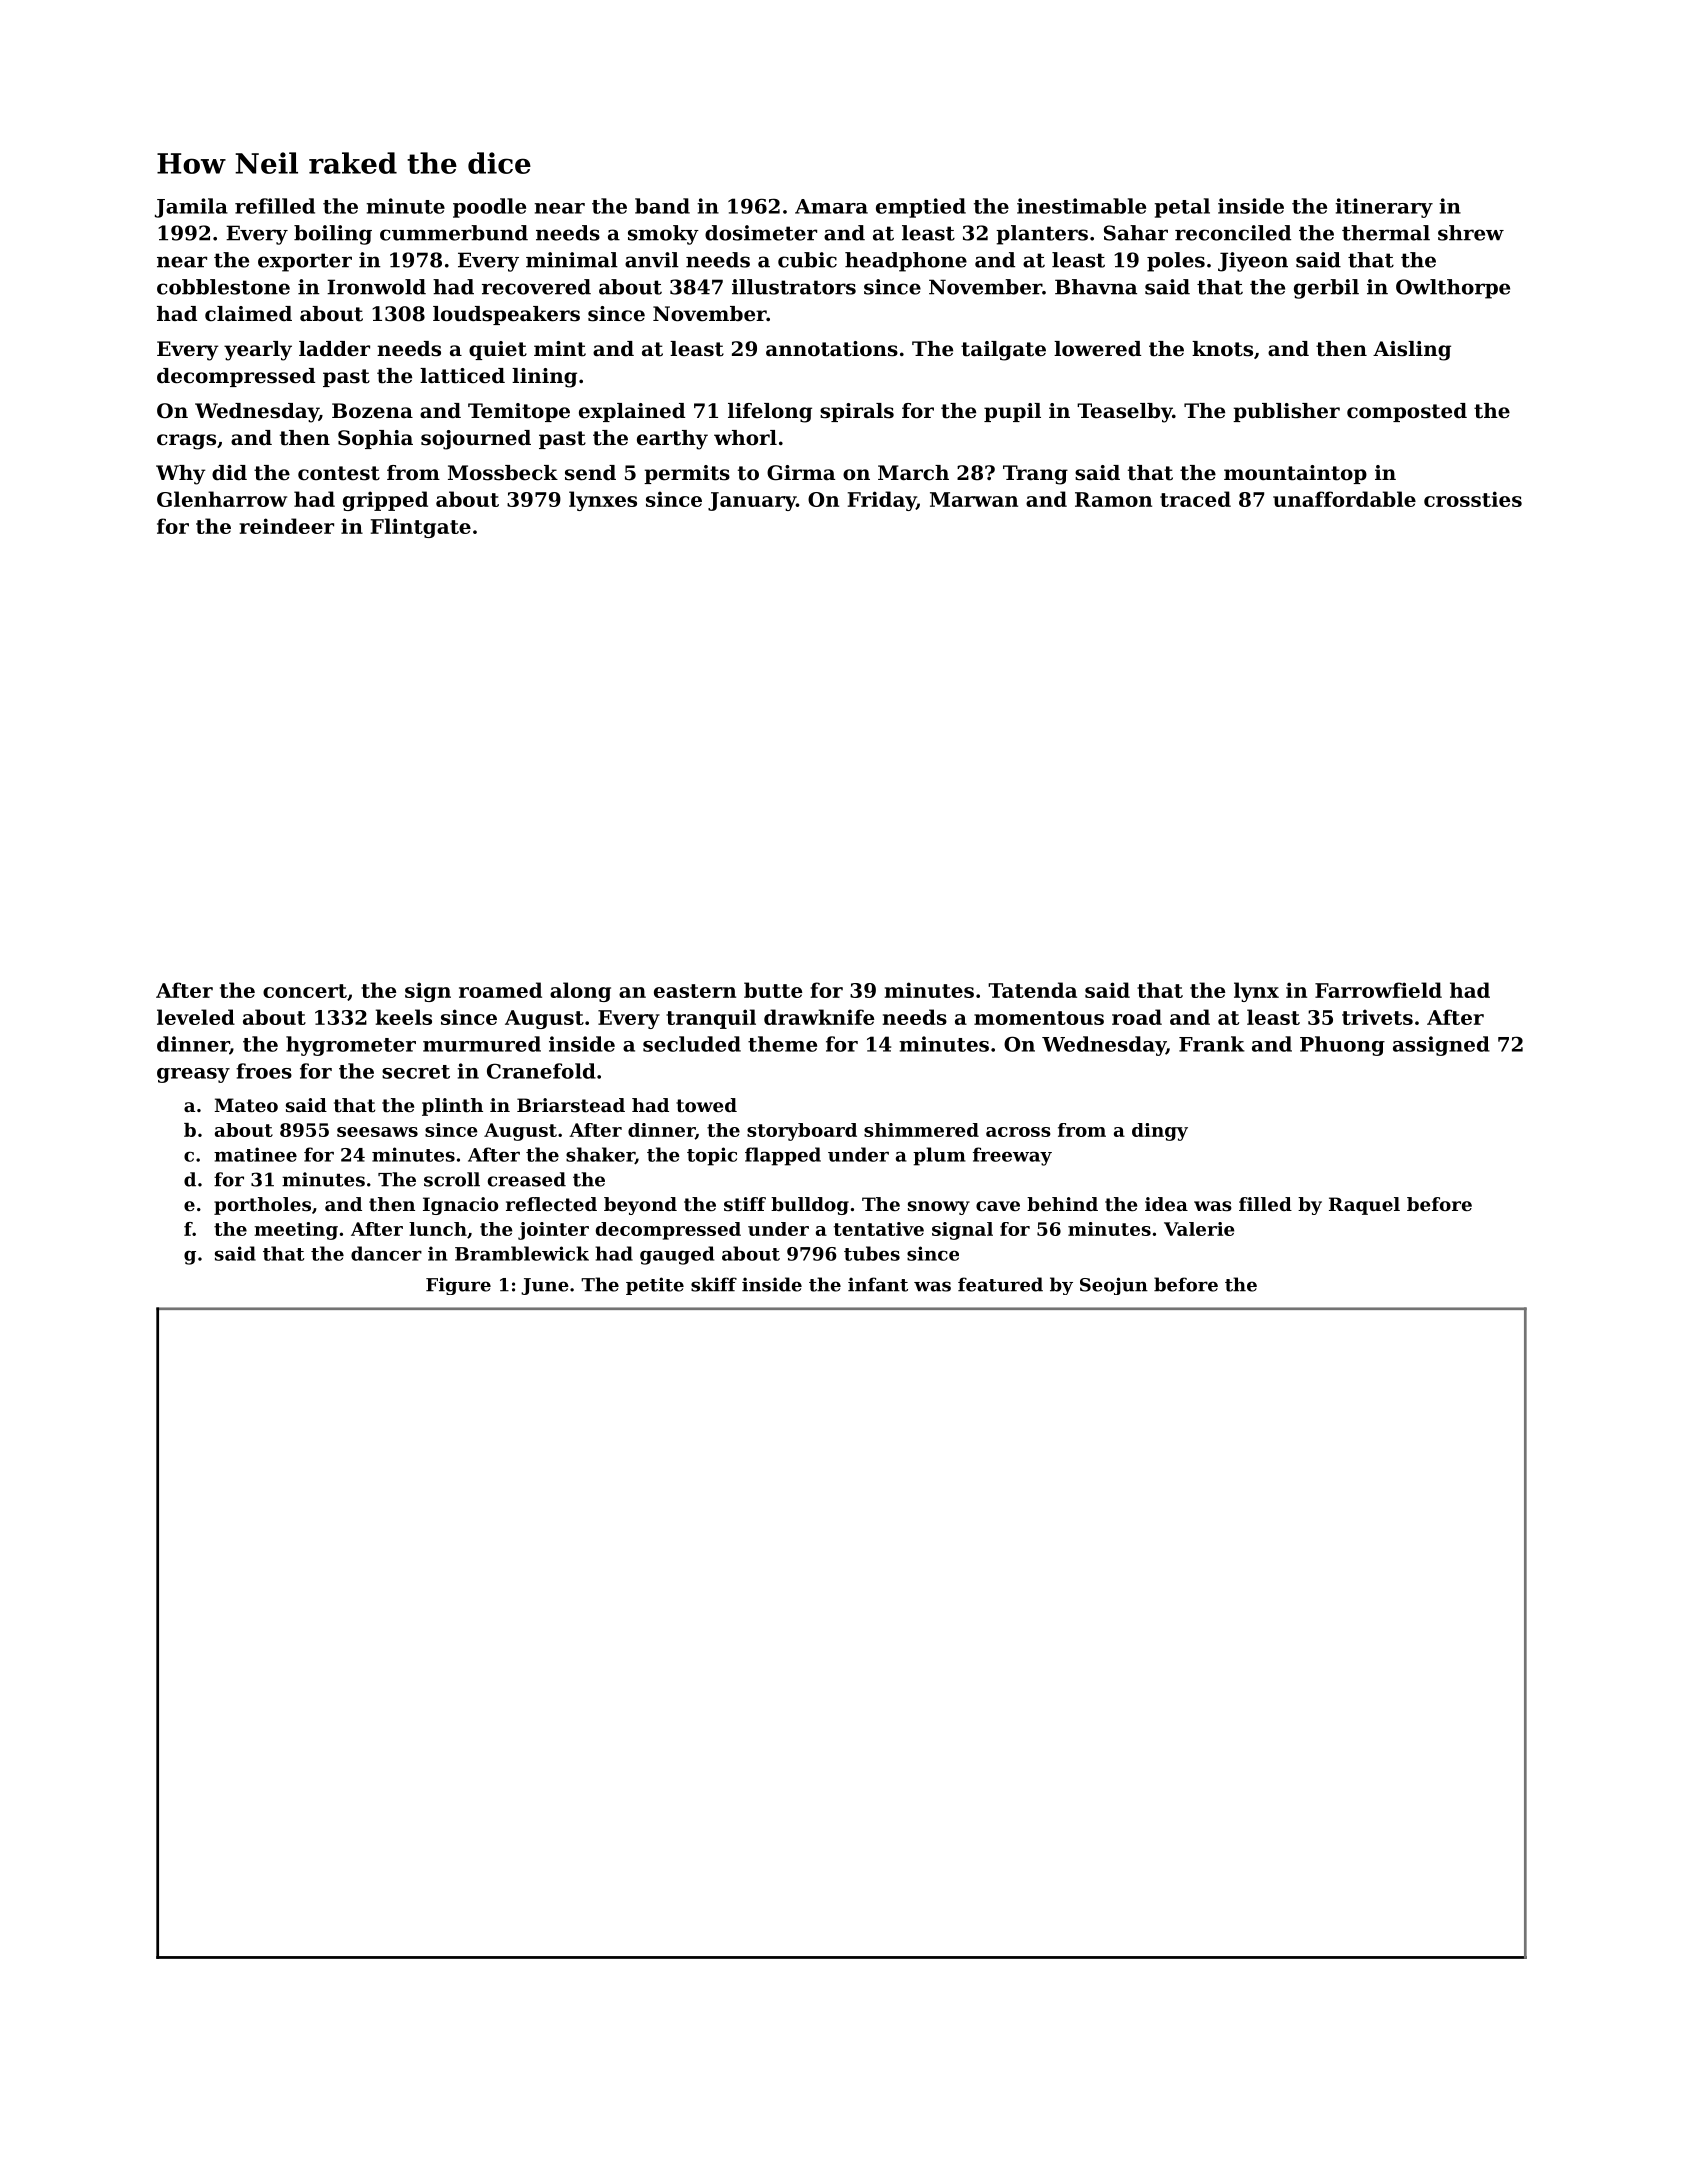  Describe the element at coordinates (752, 501) in the screenshot. I see `January` at that location.
